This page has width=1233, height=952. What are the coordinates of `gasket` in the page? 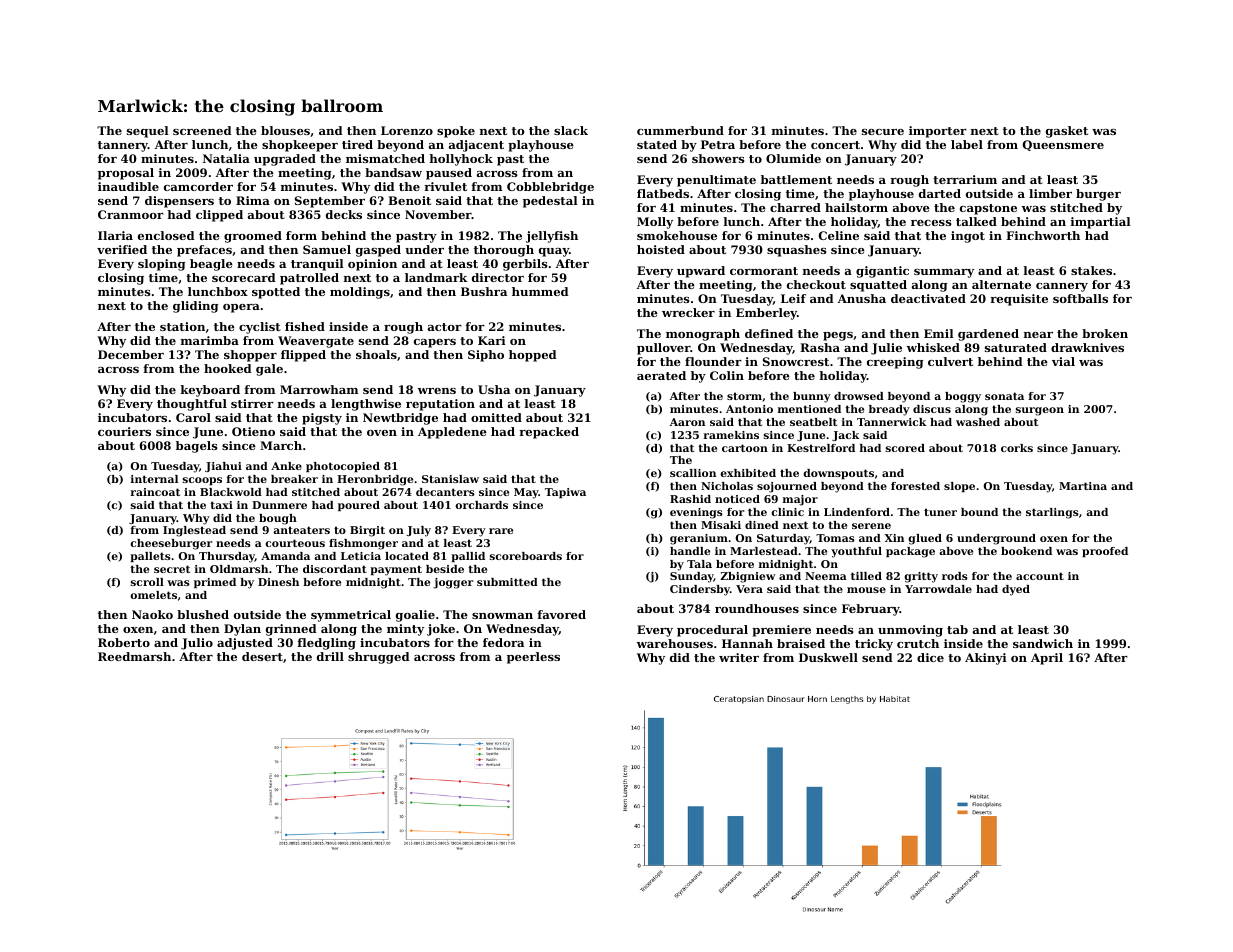 It's located at (1067, 132).
